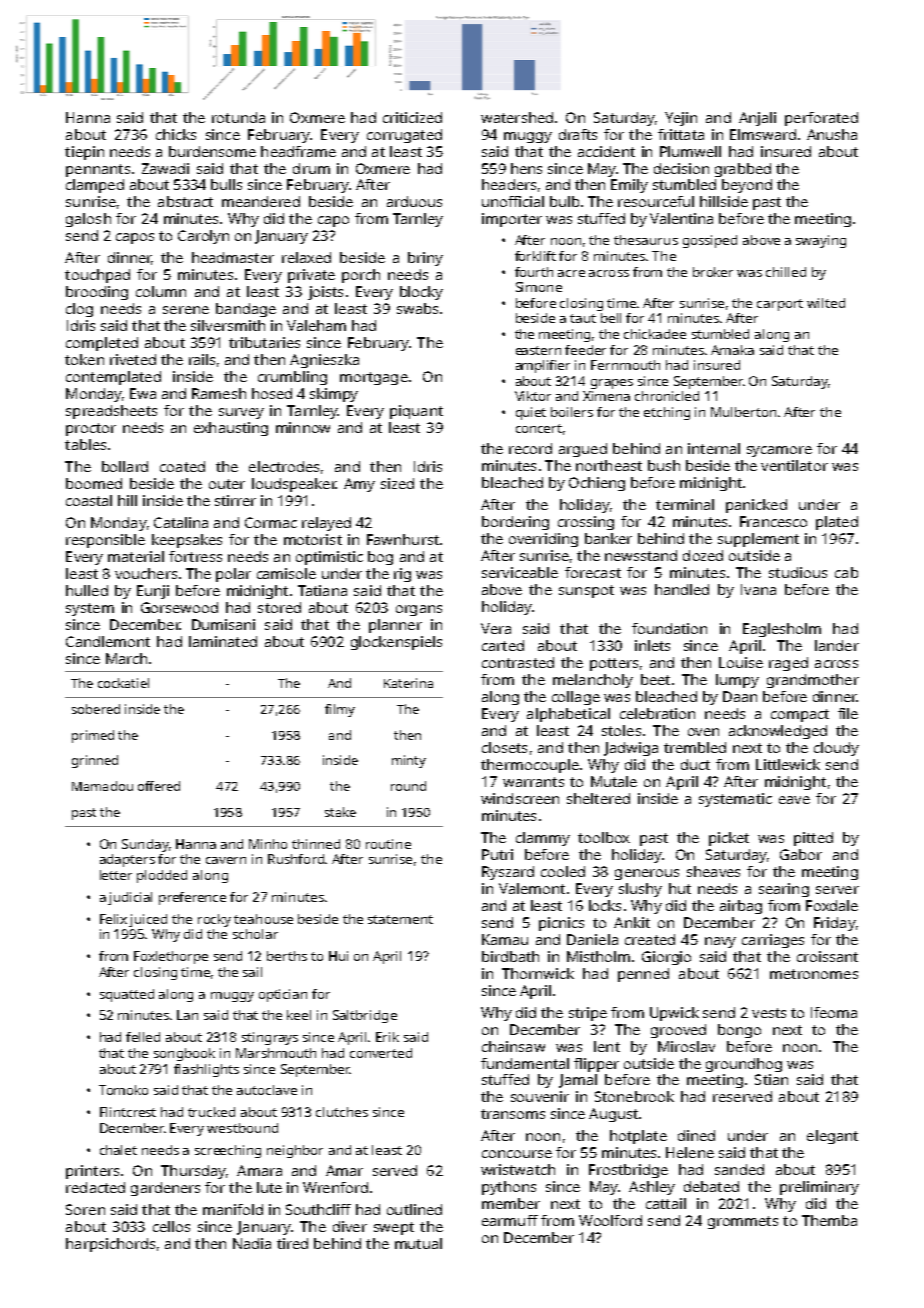  I want to click on file, so click(848, 713).
